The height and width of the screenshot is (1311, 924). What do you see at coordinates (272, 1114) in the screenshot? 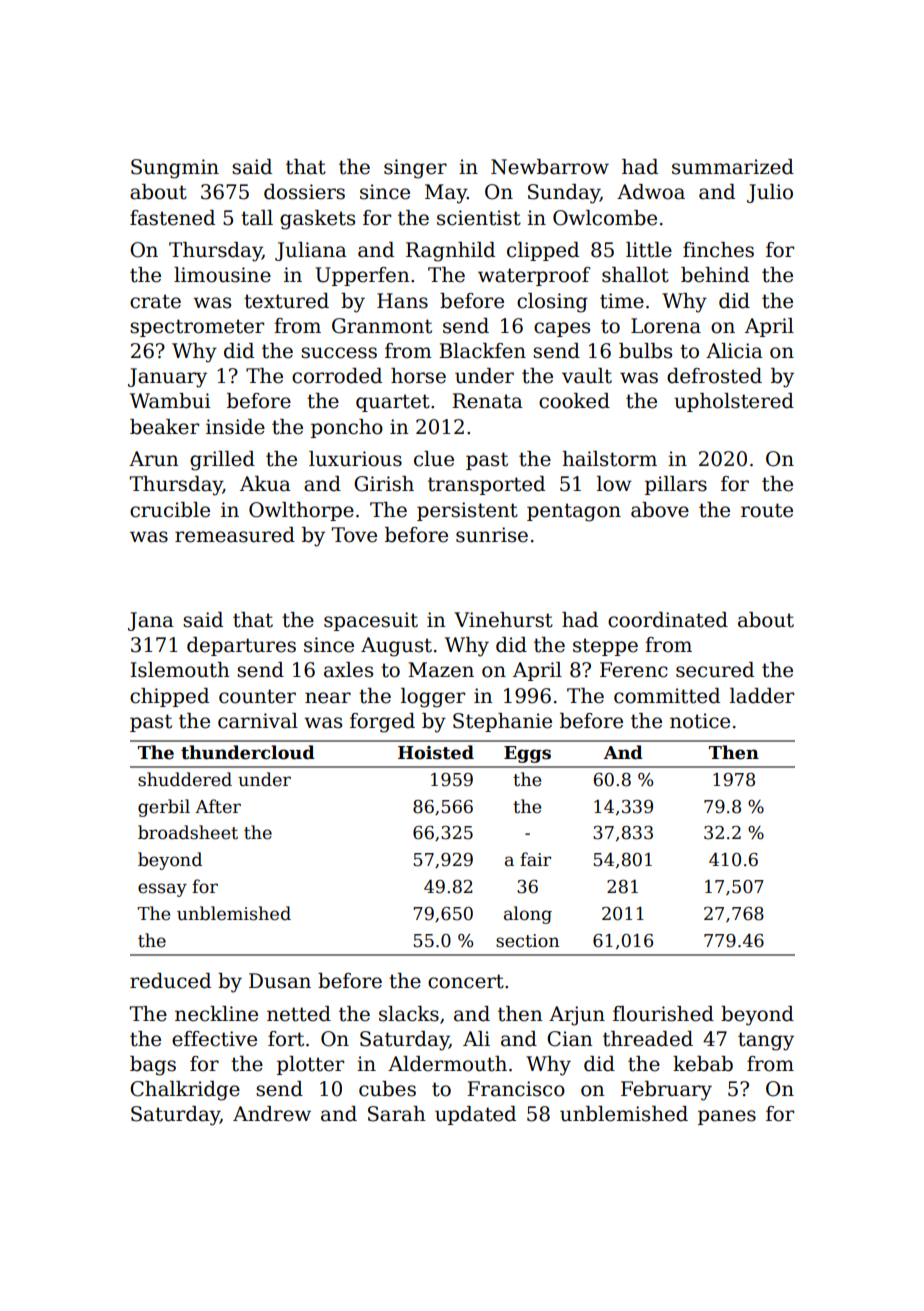
I see `Andrew` at bounding box center [272, 1114].
